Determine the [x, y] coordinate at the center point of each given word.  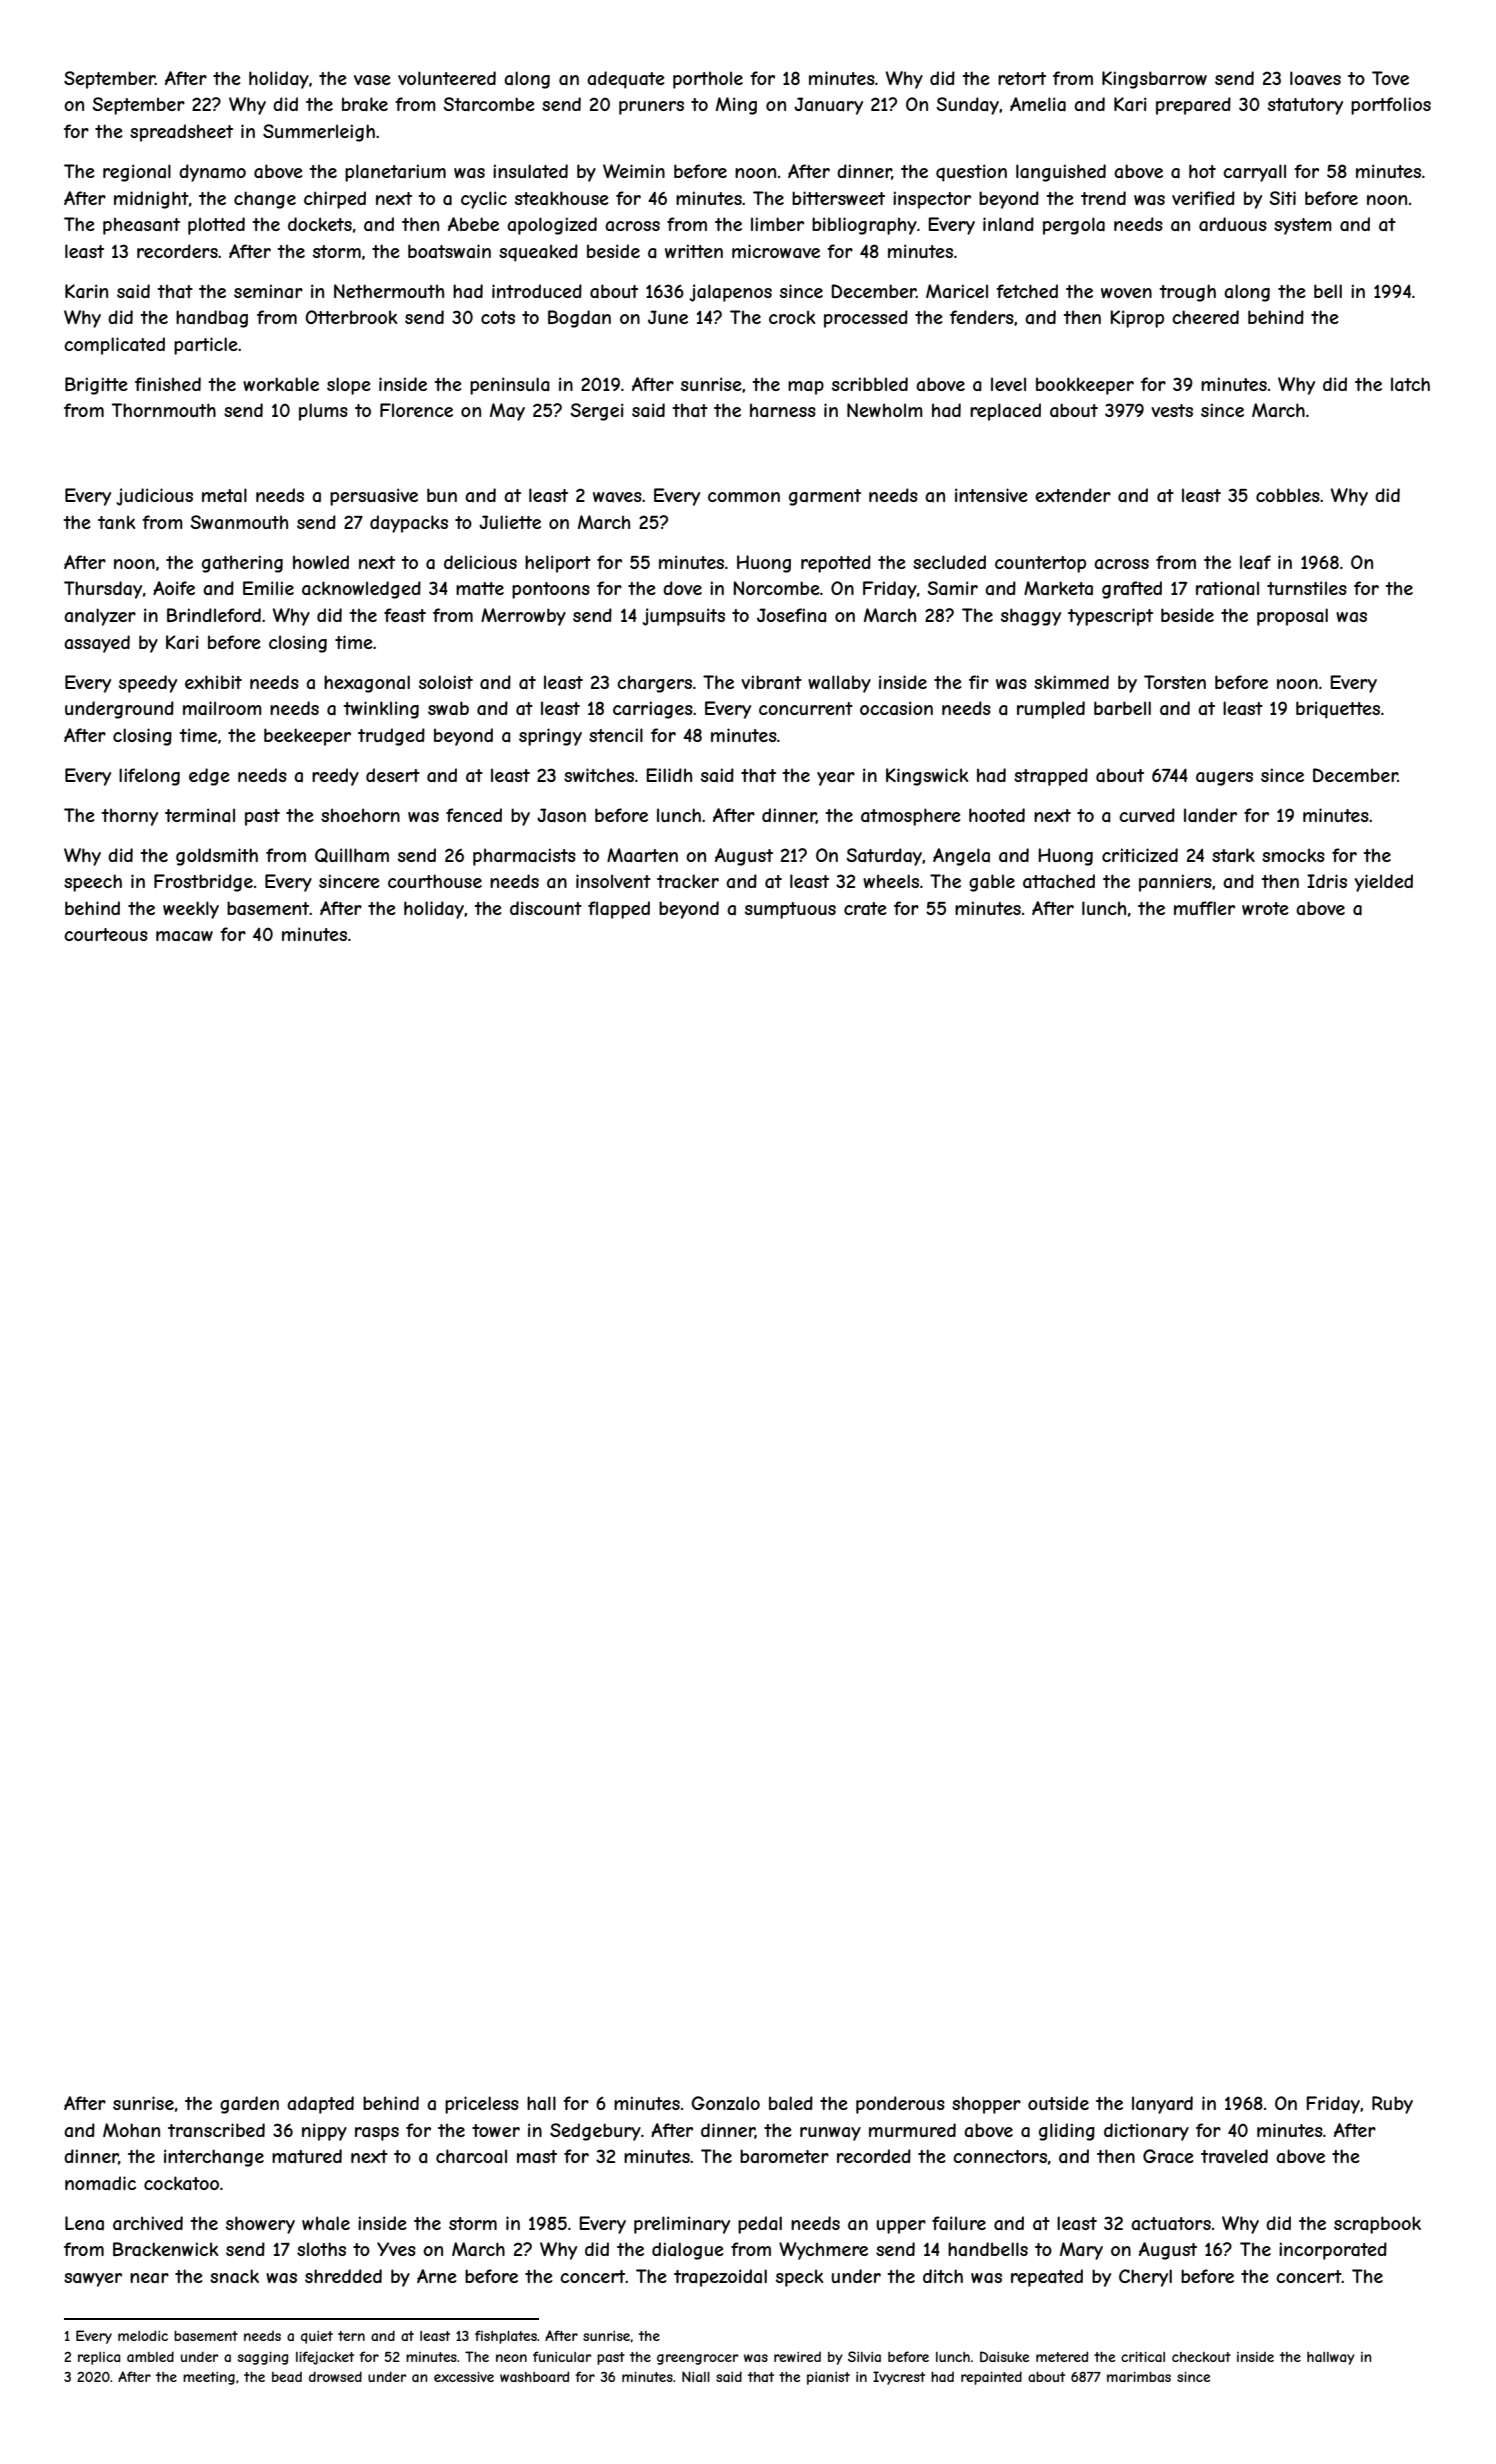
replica [99, 2358]
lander [1210, 815]
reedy [335, 777]
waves [617, 497]
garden [249, 2105]
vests [1172, 410]
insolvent [613, 881]
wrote [1265, 908]
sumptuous [790, 910]
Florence [416, 410]
